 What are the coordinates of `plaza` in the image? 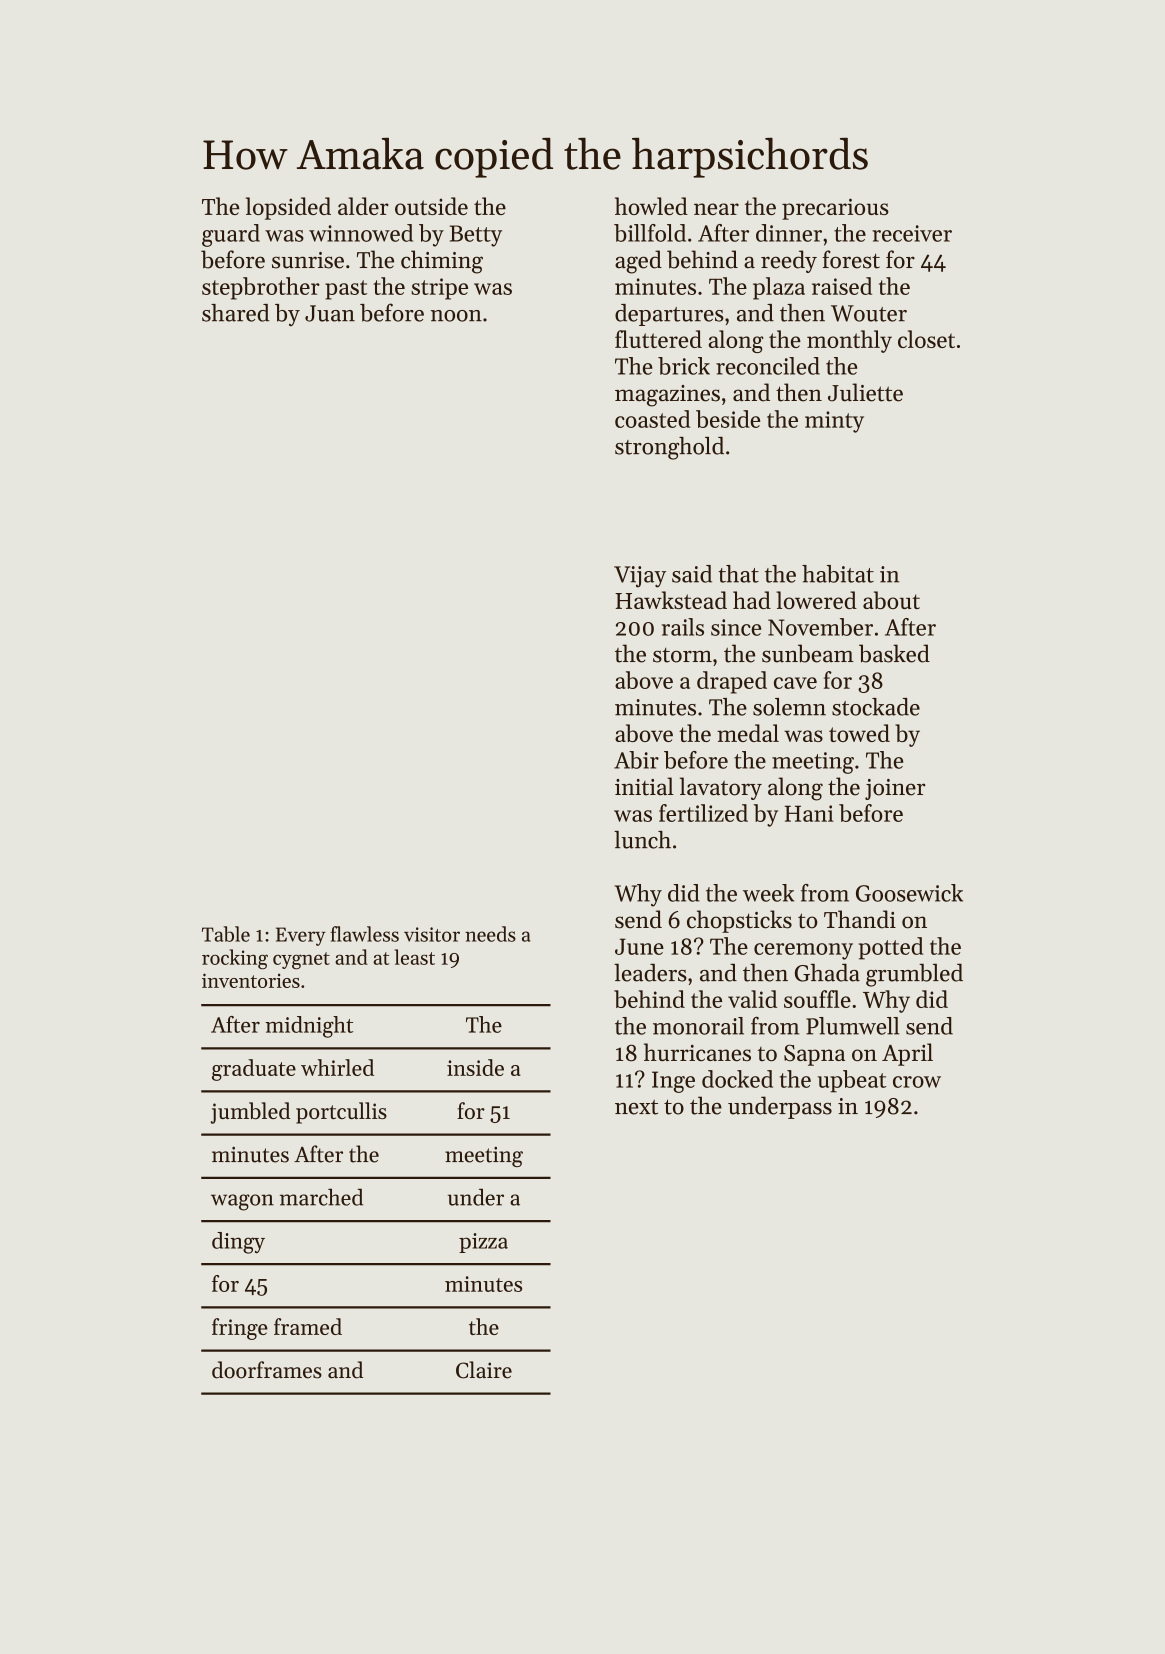 It's located at (779, 288).
